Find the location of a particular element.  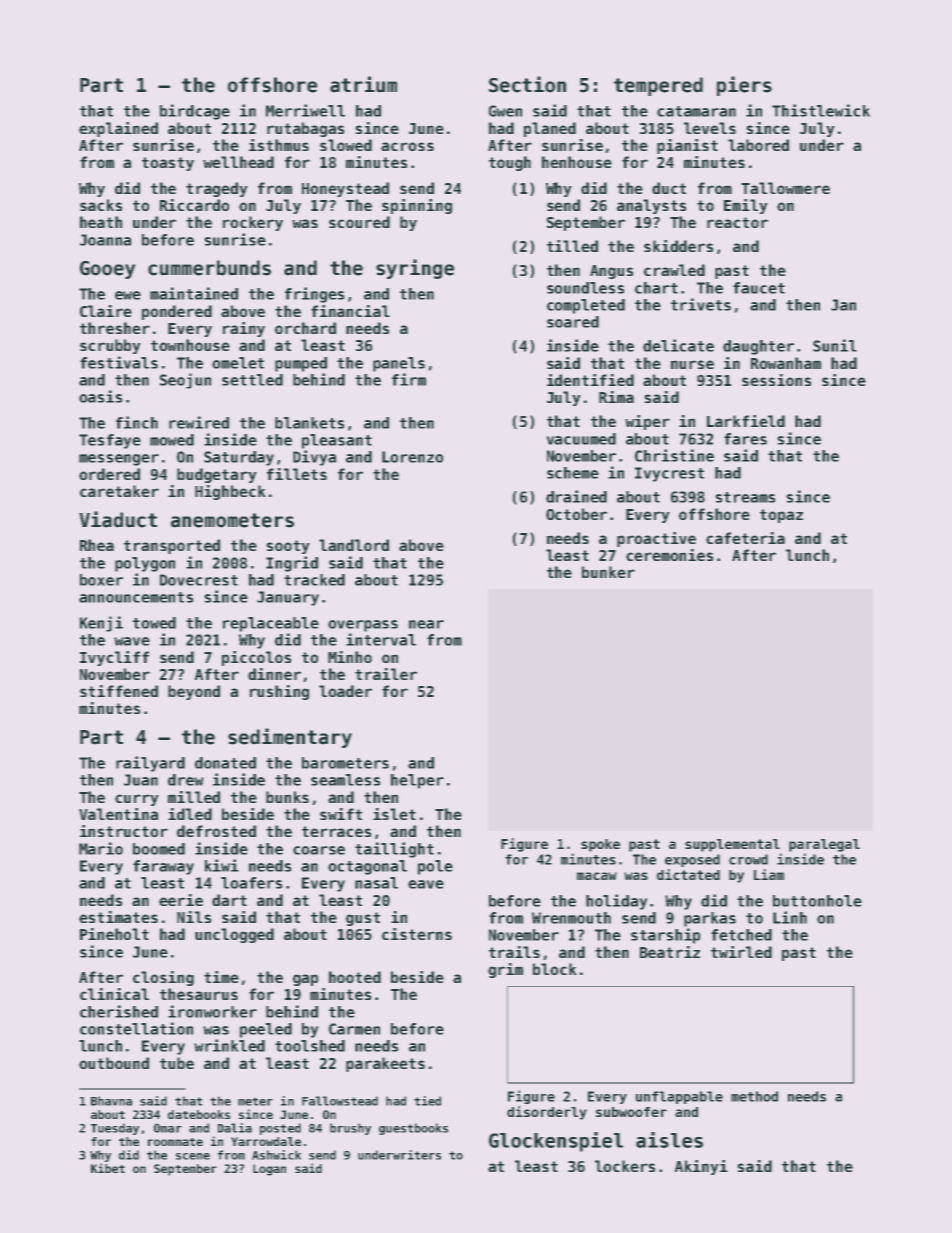

guestbooks is located at coordinates (413, 1129).
